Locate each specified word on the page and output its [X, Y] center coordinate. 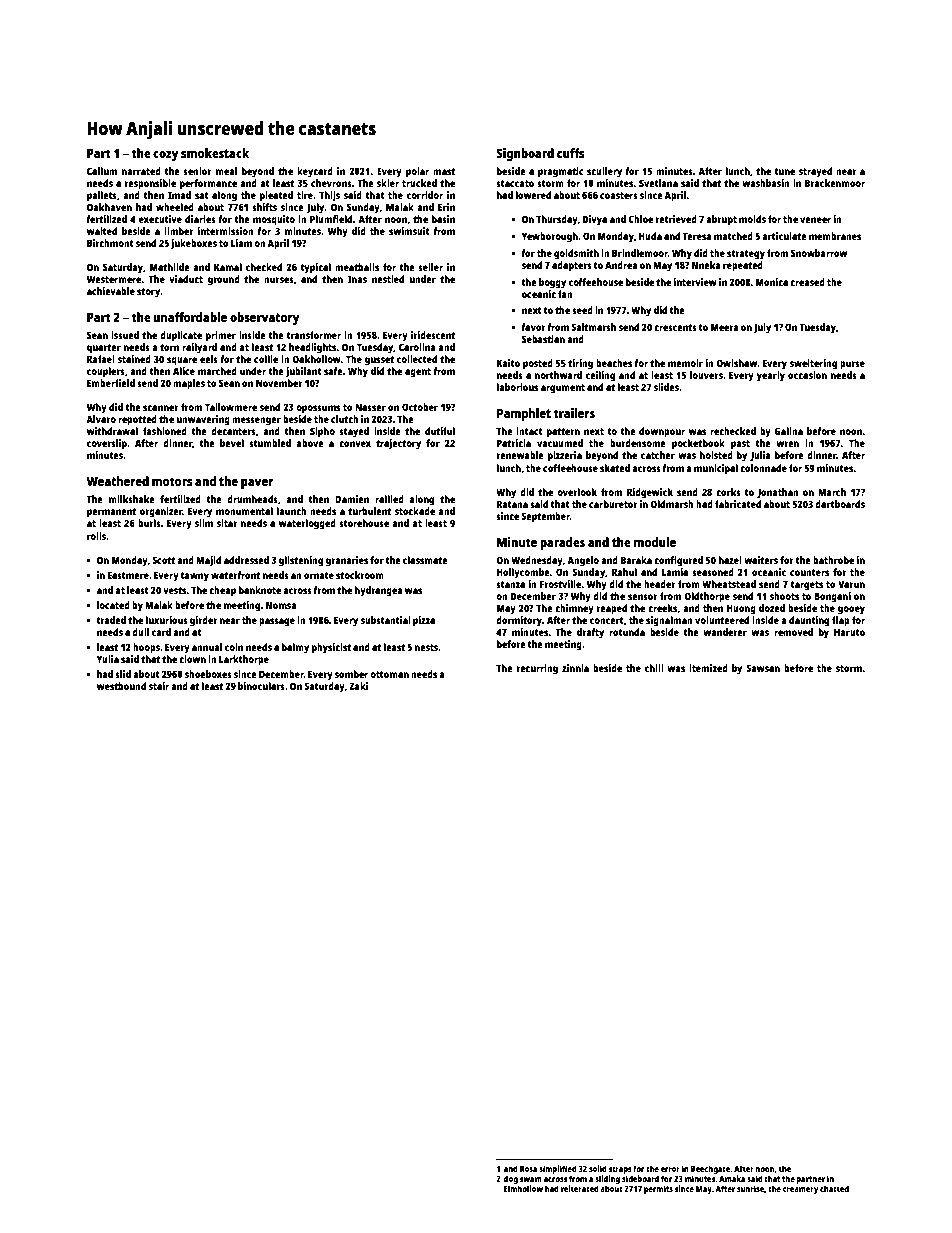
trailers [574, 413]
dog [511, 1179]
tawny [194, 577]
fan [565, 294]
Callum [102, 171]
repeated [743, 266]
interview [695, 282]
